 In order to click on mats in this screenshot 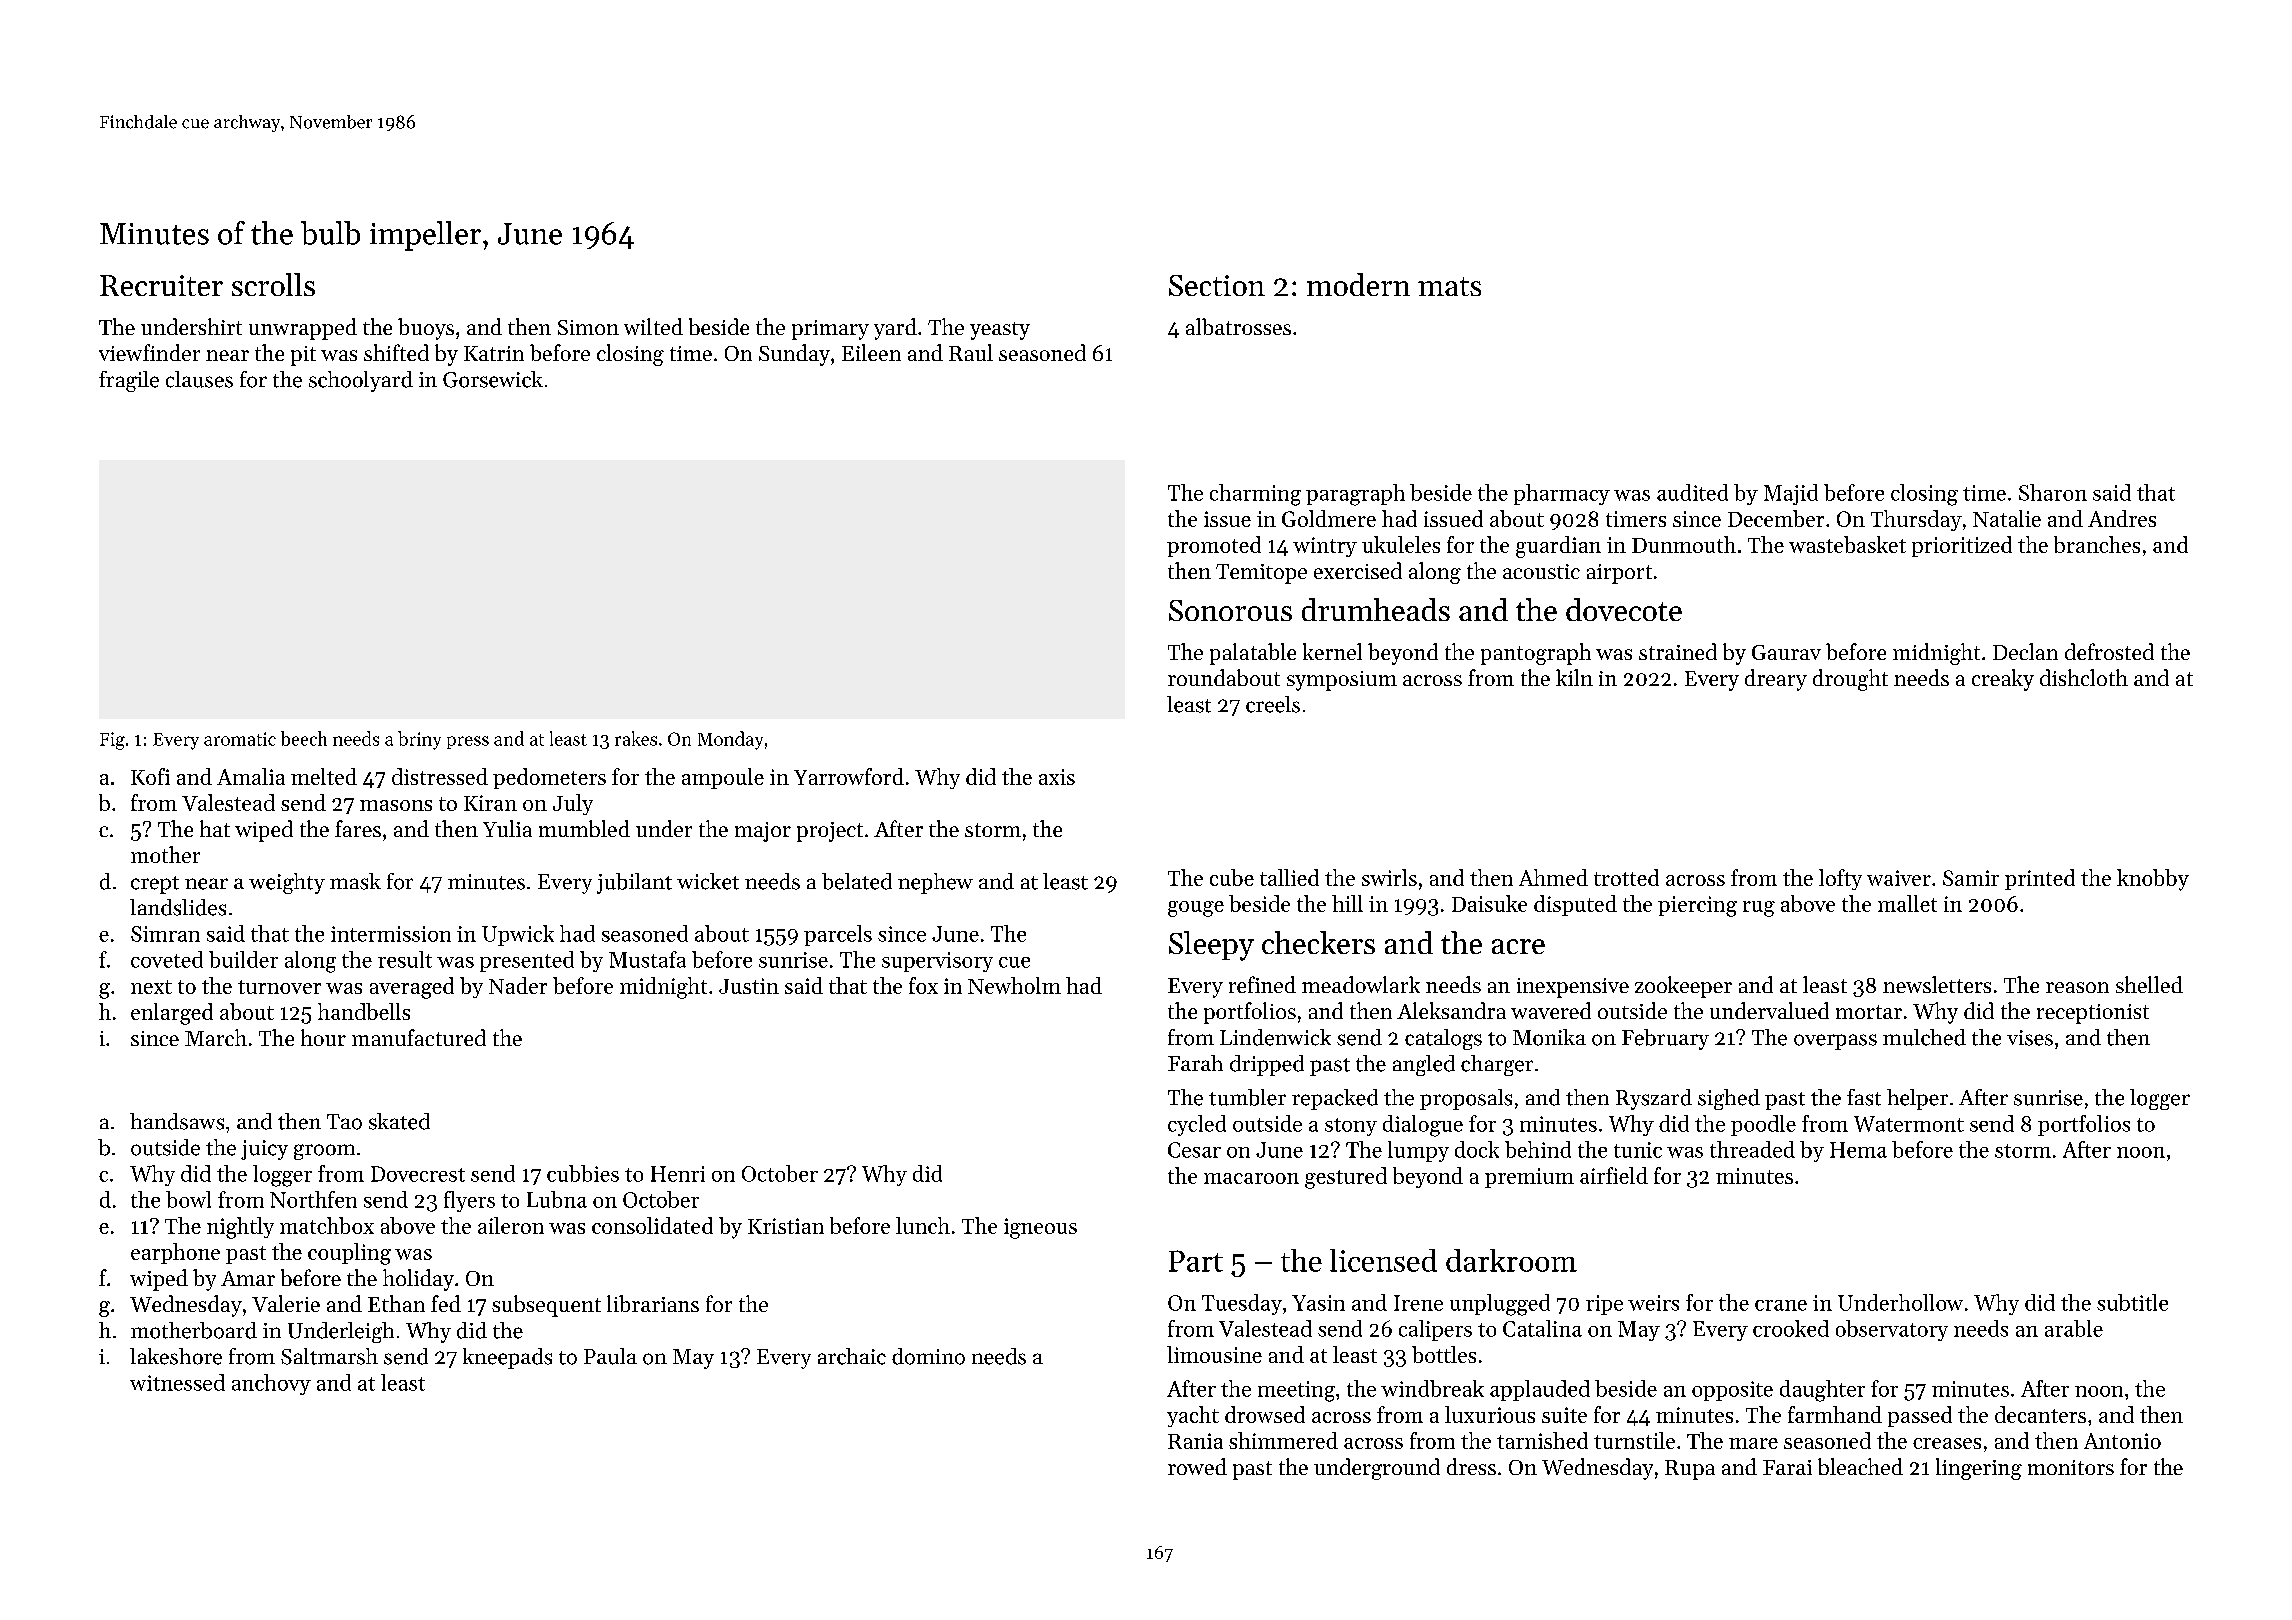, I will do `click(1449, 286)`.
